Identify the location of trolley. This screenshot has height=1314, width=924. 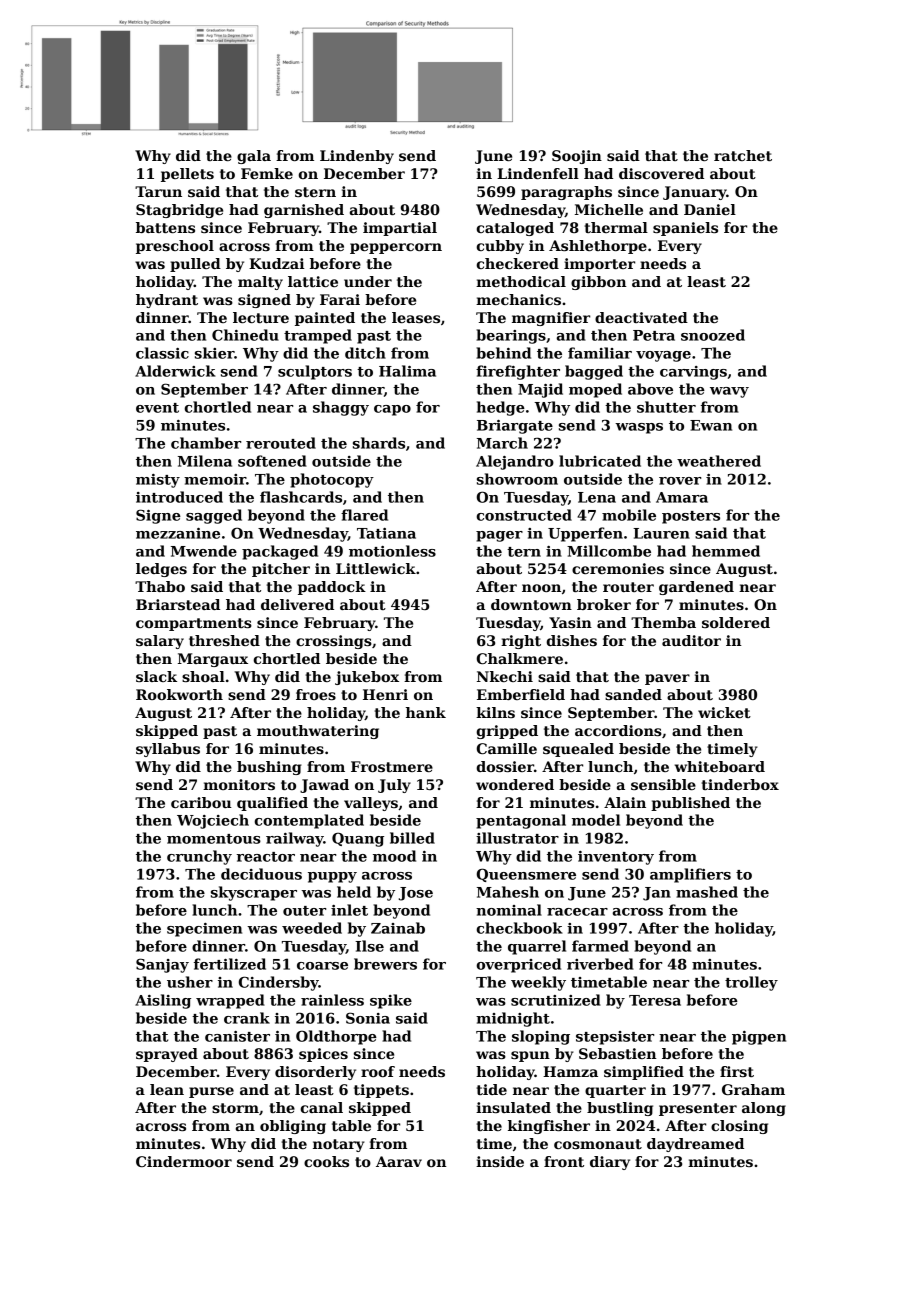
(751, 983).
